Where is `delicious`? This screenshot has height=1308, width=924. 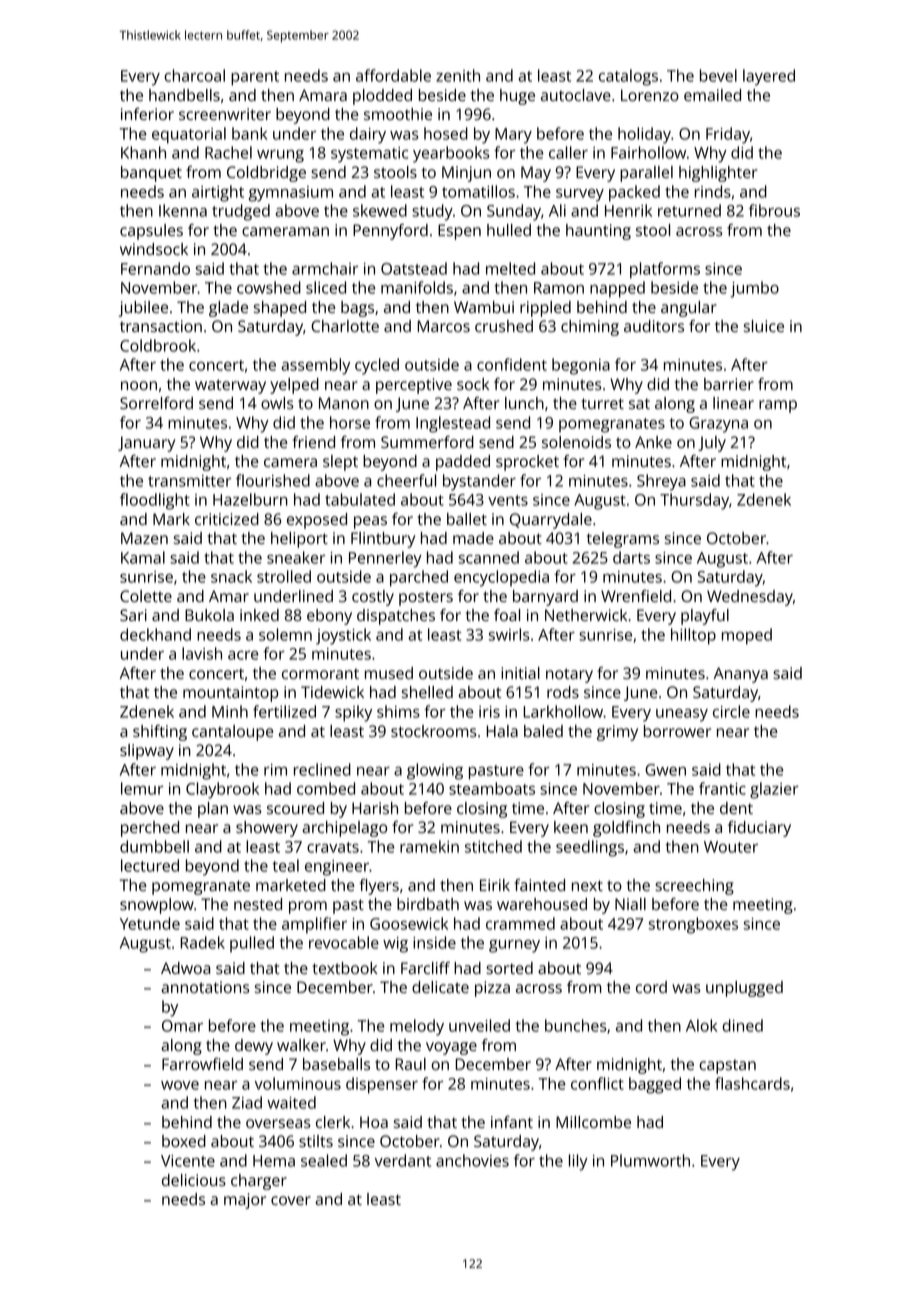 delicious is located at coordinates (194, 1180).
